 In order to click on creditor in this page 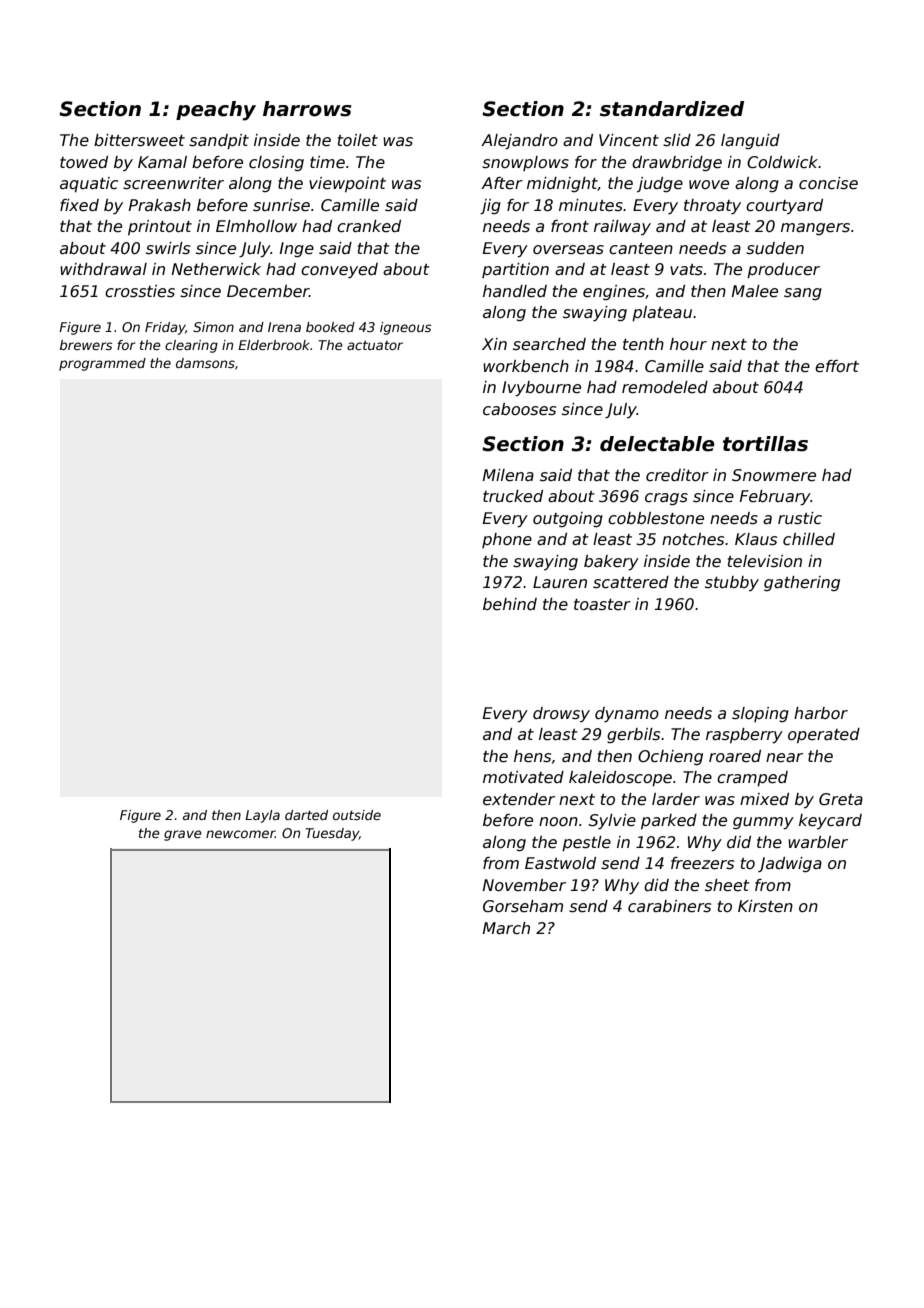, I will do `click(677, 475)`.
